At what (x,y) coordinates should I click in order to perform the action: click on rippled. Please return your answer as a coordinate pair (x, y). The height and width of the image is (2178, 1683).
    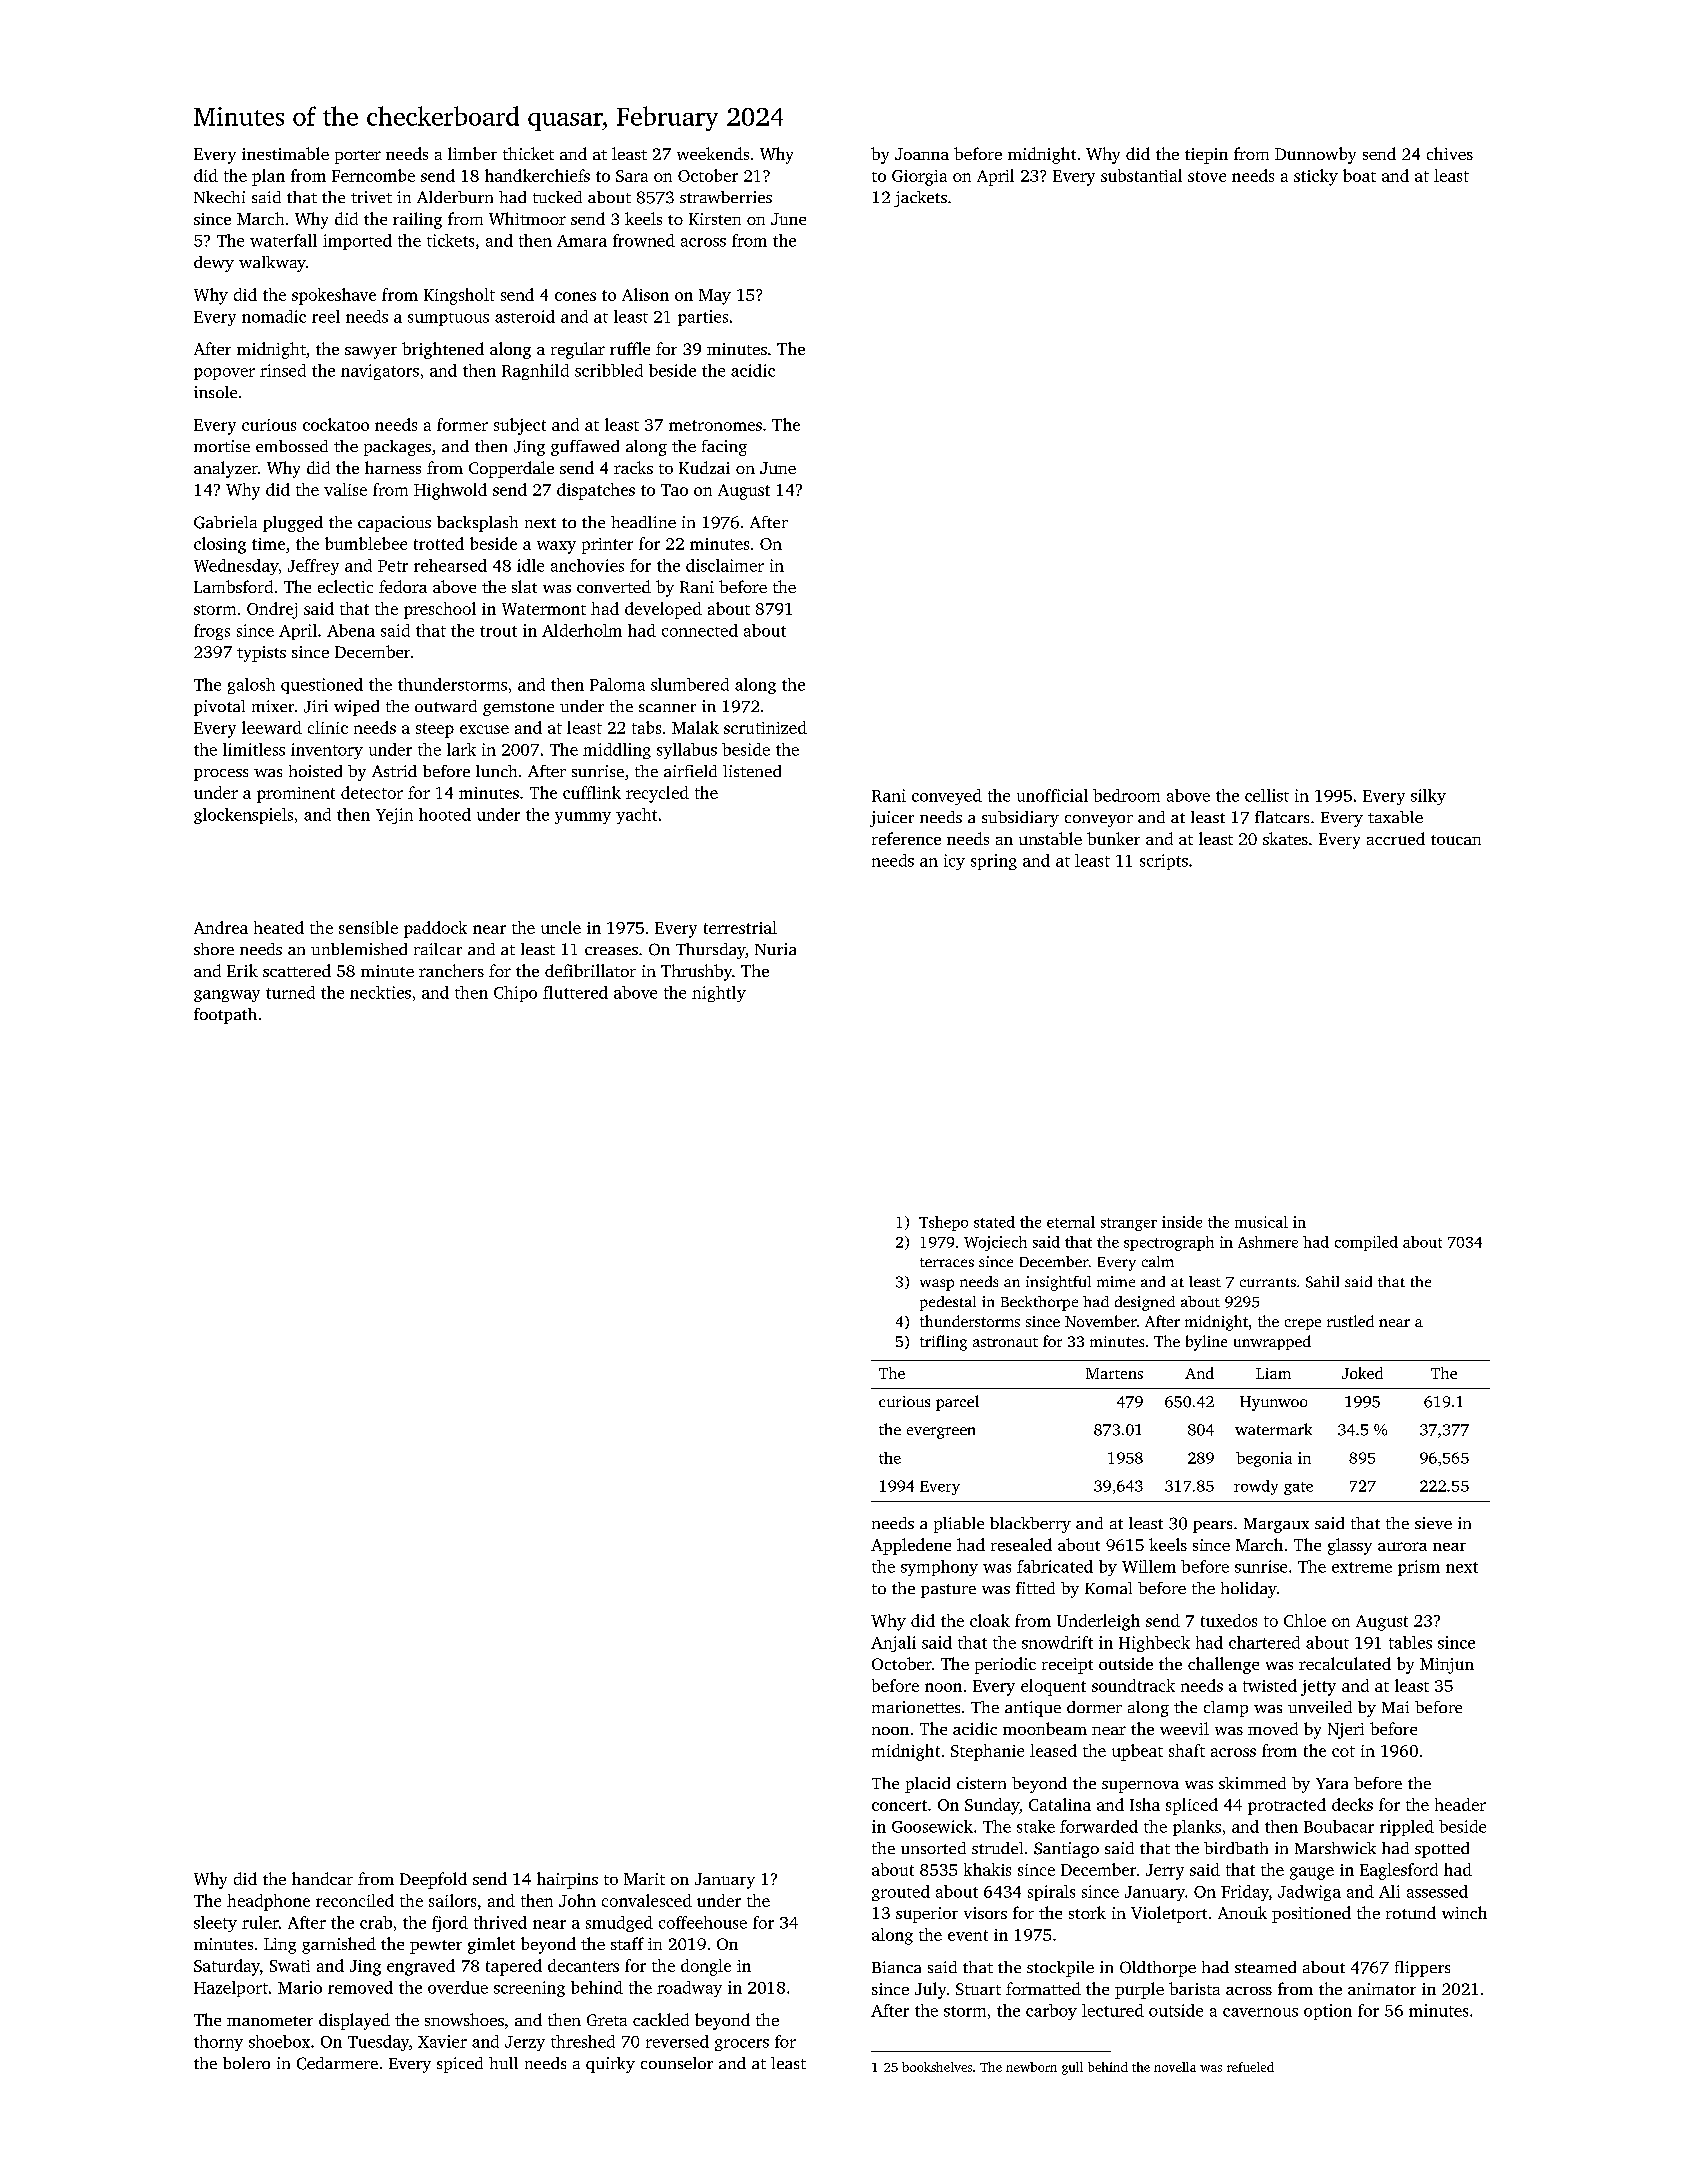
    Looking at the image, I should click on (1407, 1828).
